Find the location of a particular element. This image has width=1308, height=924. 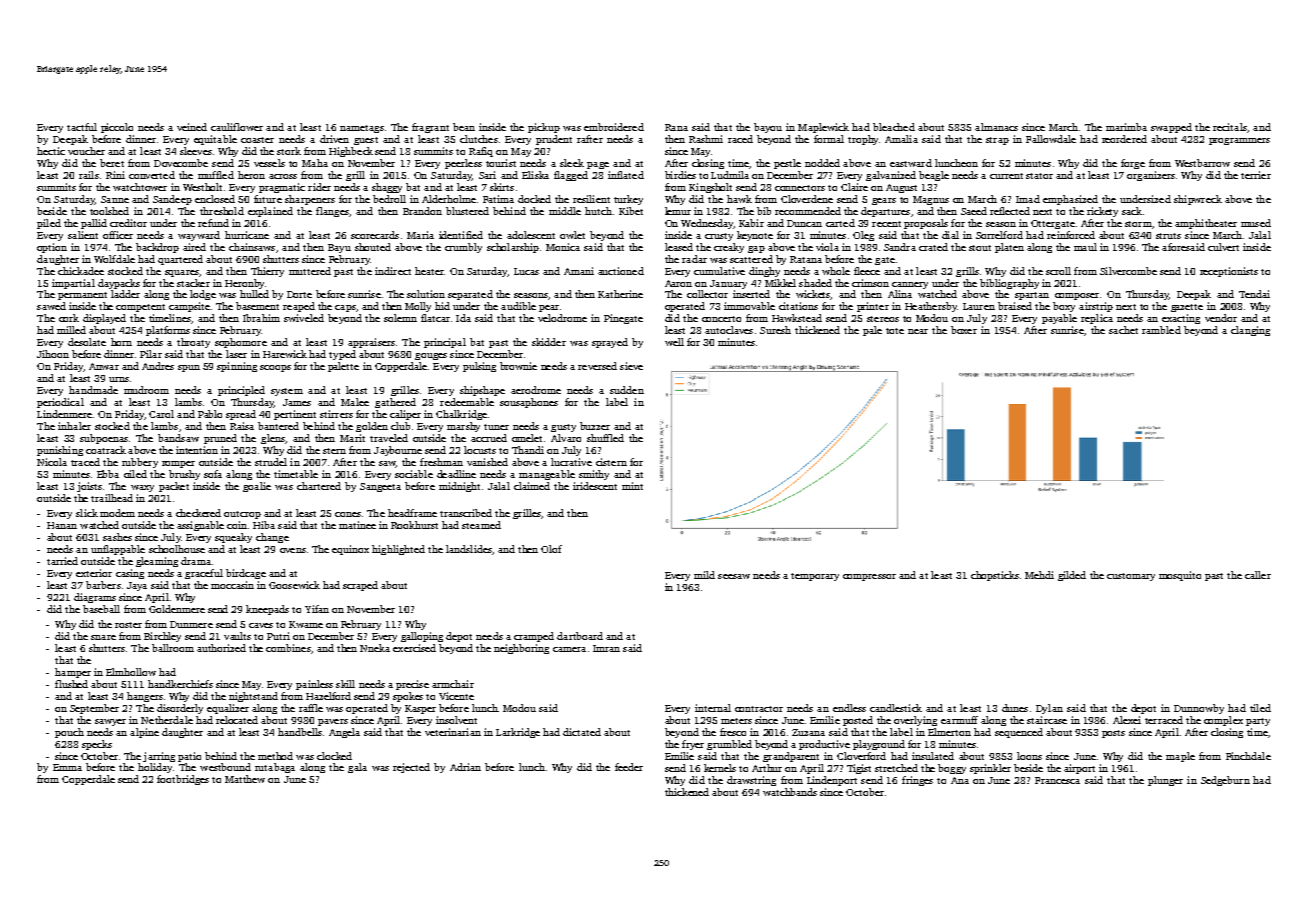

Pablo is located at coordinates (210, 414).
